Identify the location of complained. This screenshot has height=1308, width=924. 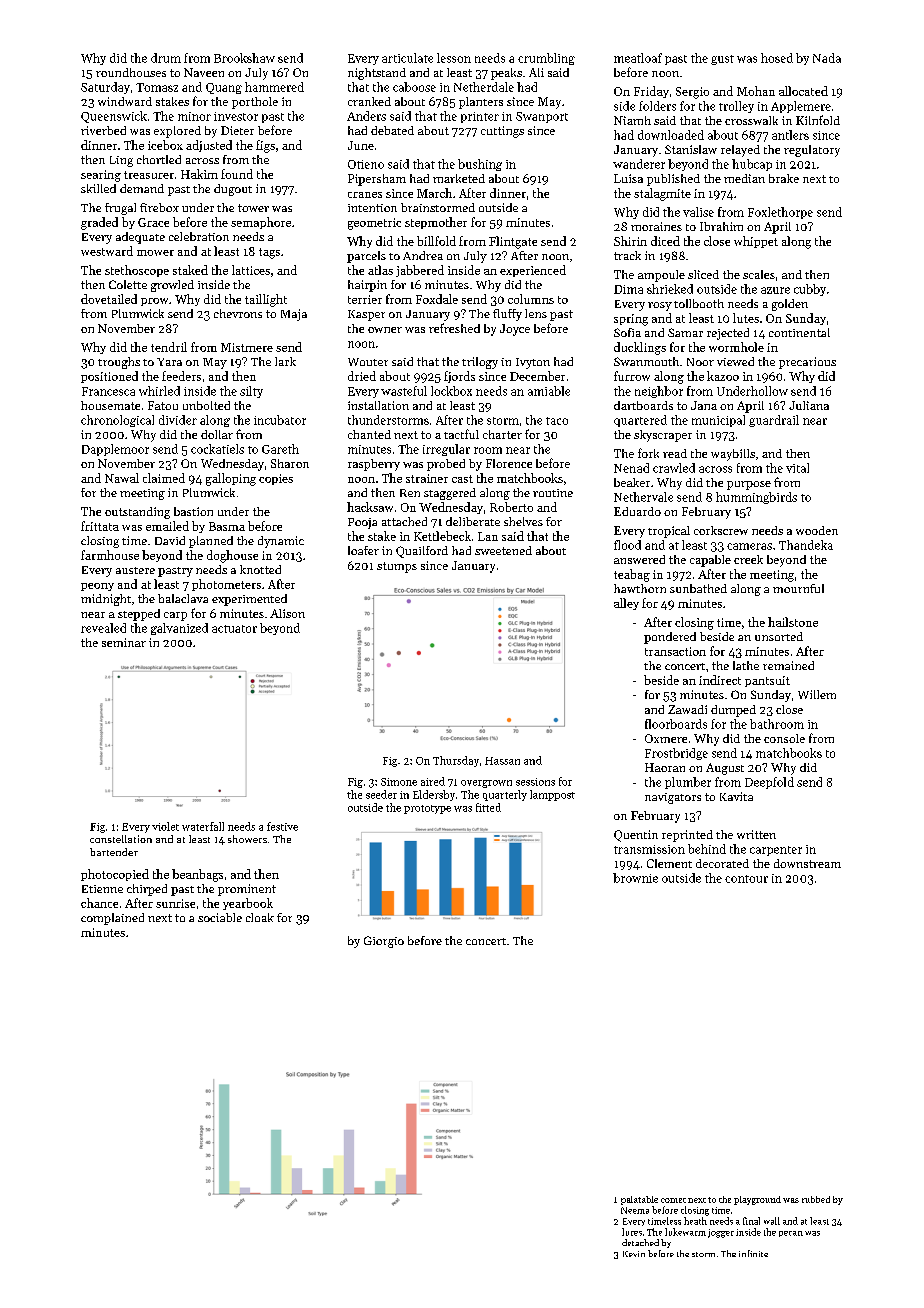
(112, 919).
